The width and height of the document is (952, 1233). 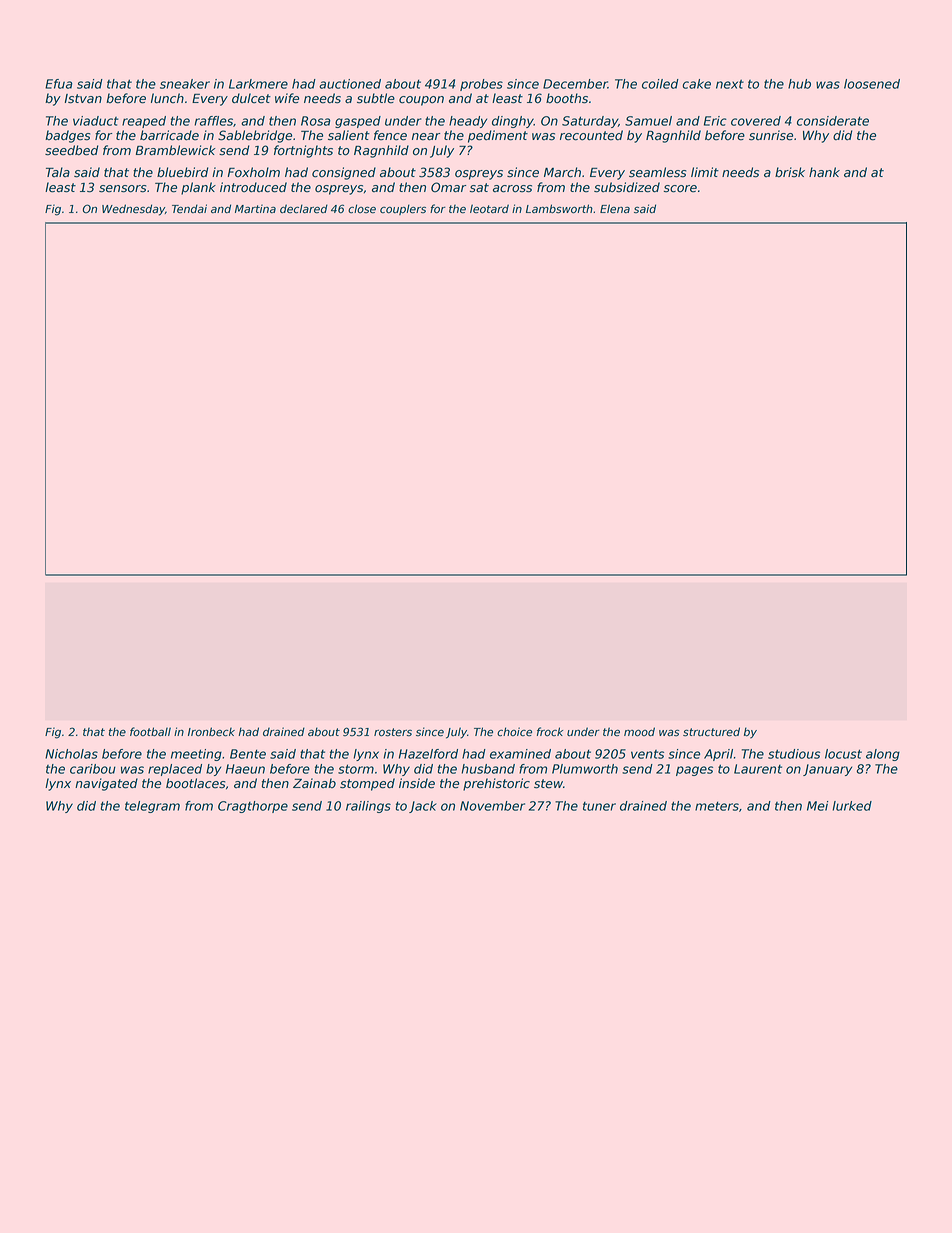 I want to click on November, so click(x=492, y=806).
